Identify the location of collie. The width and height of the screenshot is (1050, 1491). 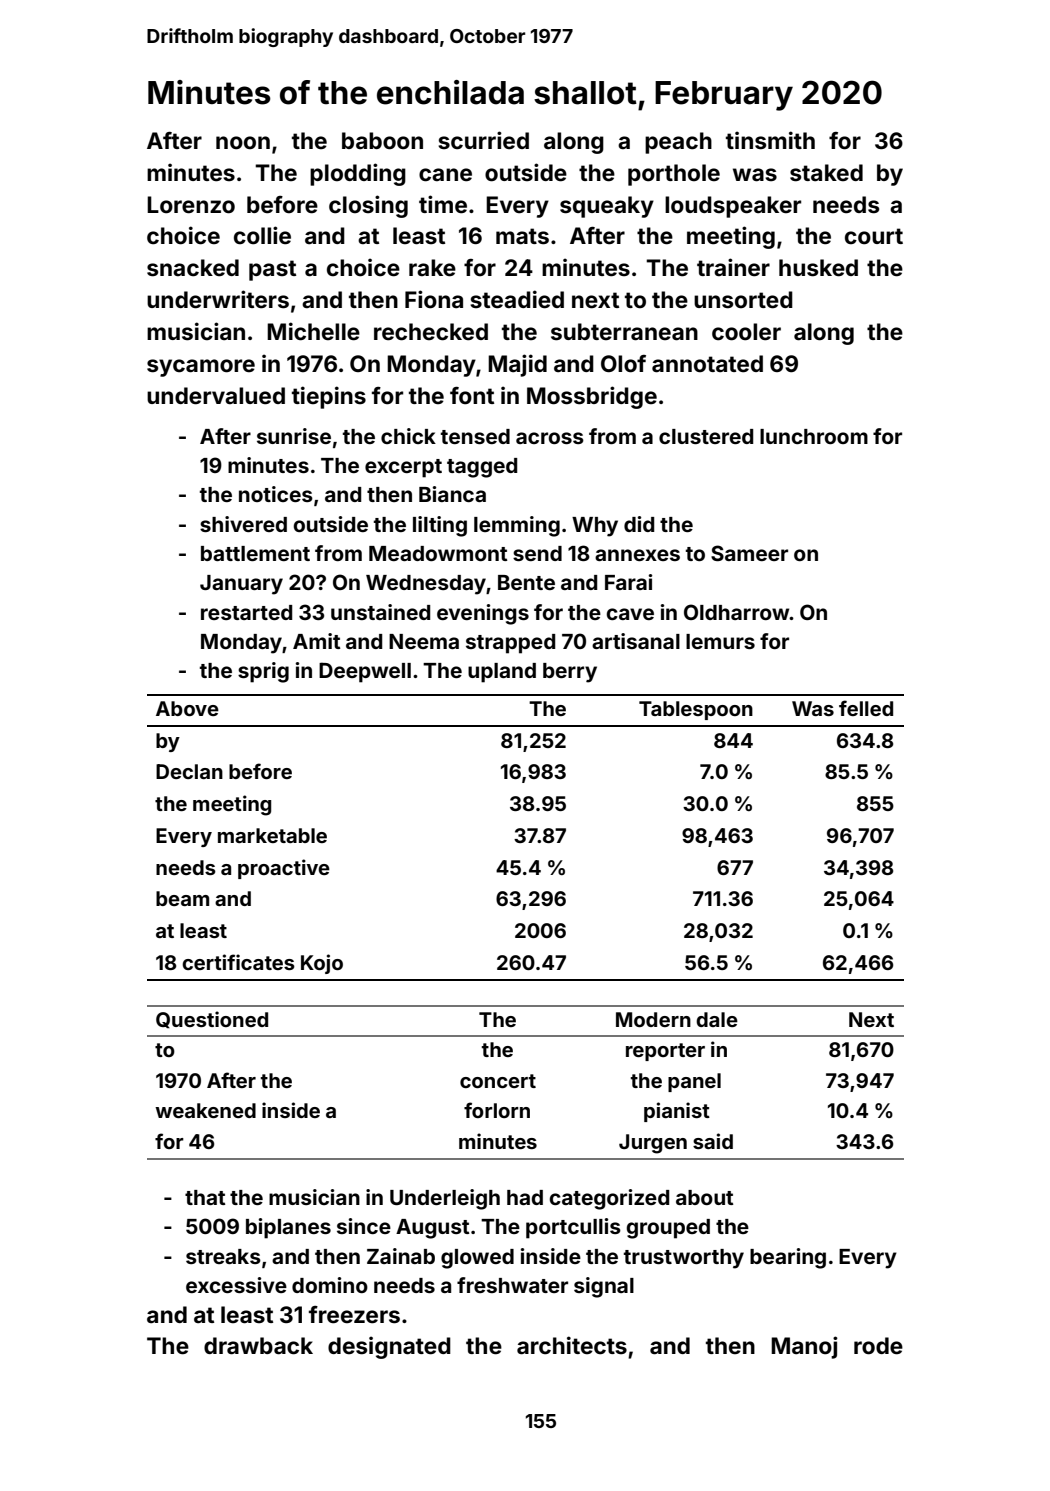
(262, 235).
